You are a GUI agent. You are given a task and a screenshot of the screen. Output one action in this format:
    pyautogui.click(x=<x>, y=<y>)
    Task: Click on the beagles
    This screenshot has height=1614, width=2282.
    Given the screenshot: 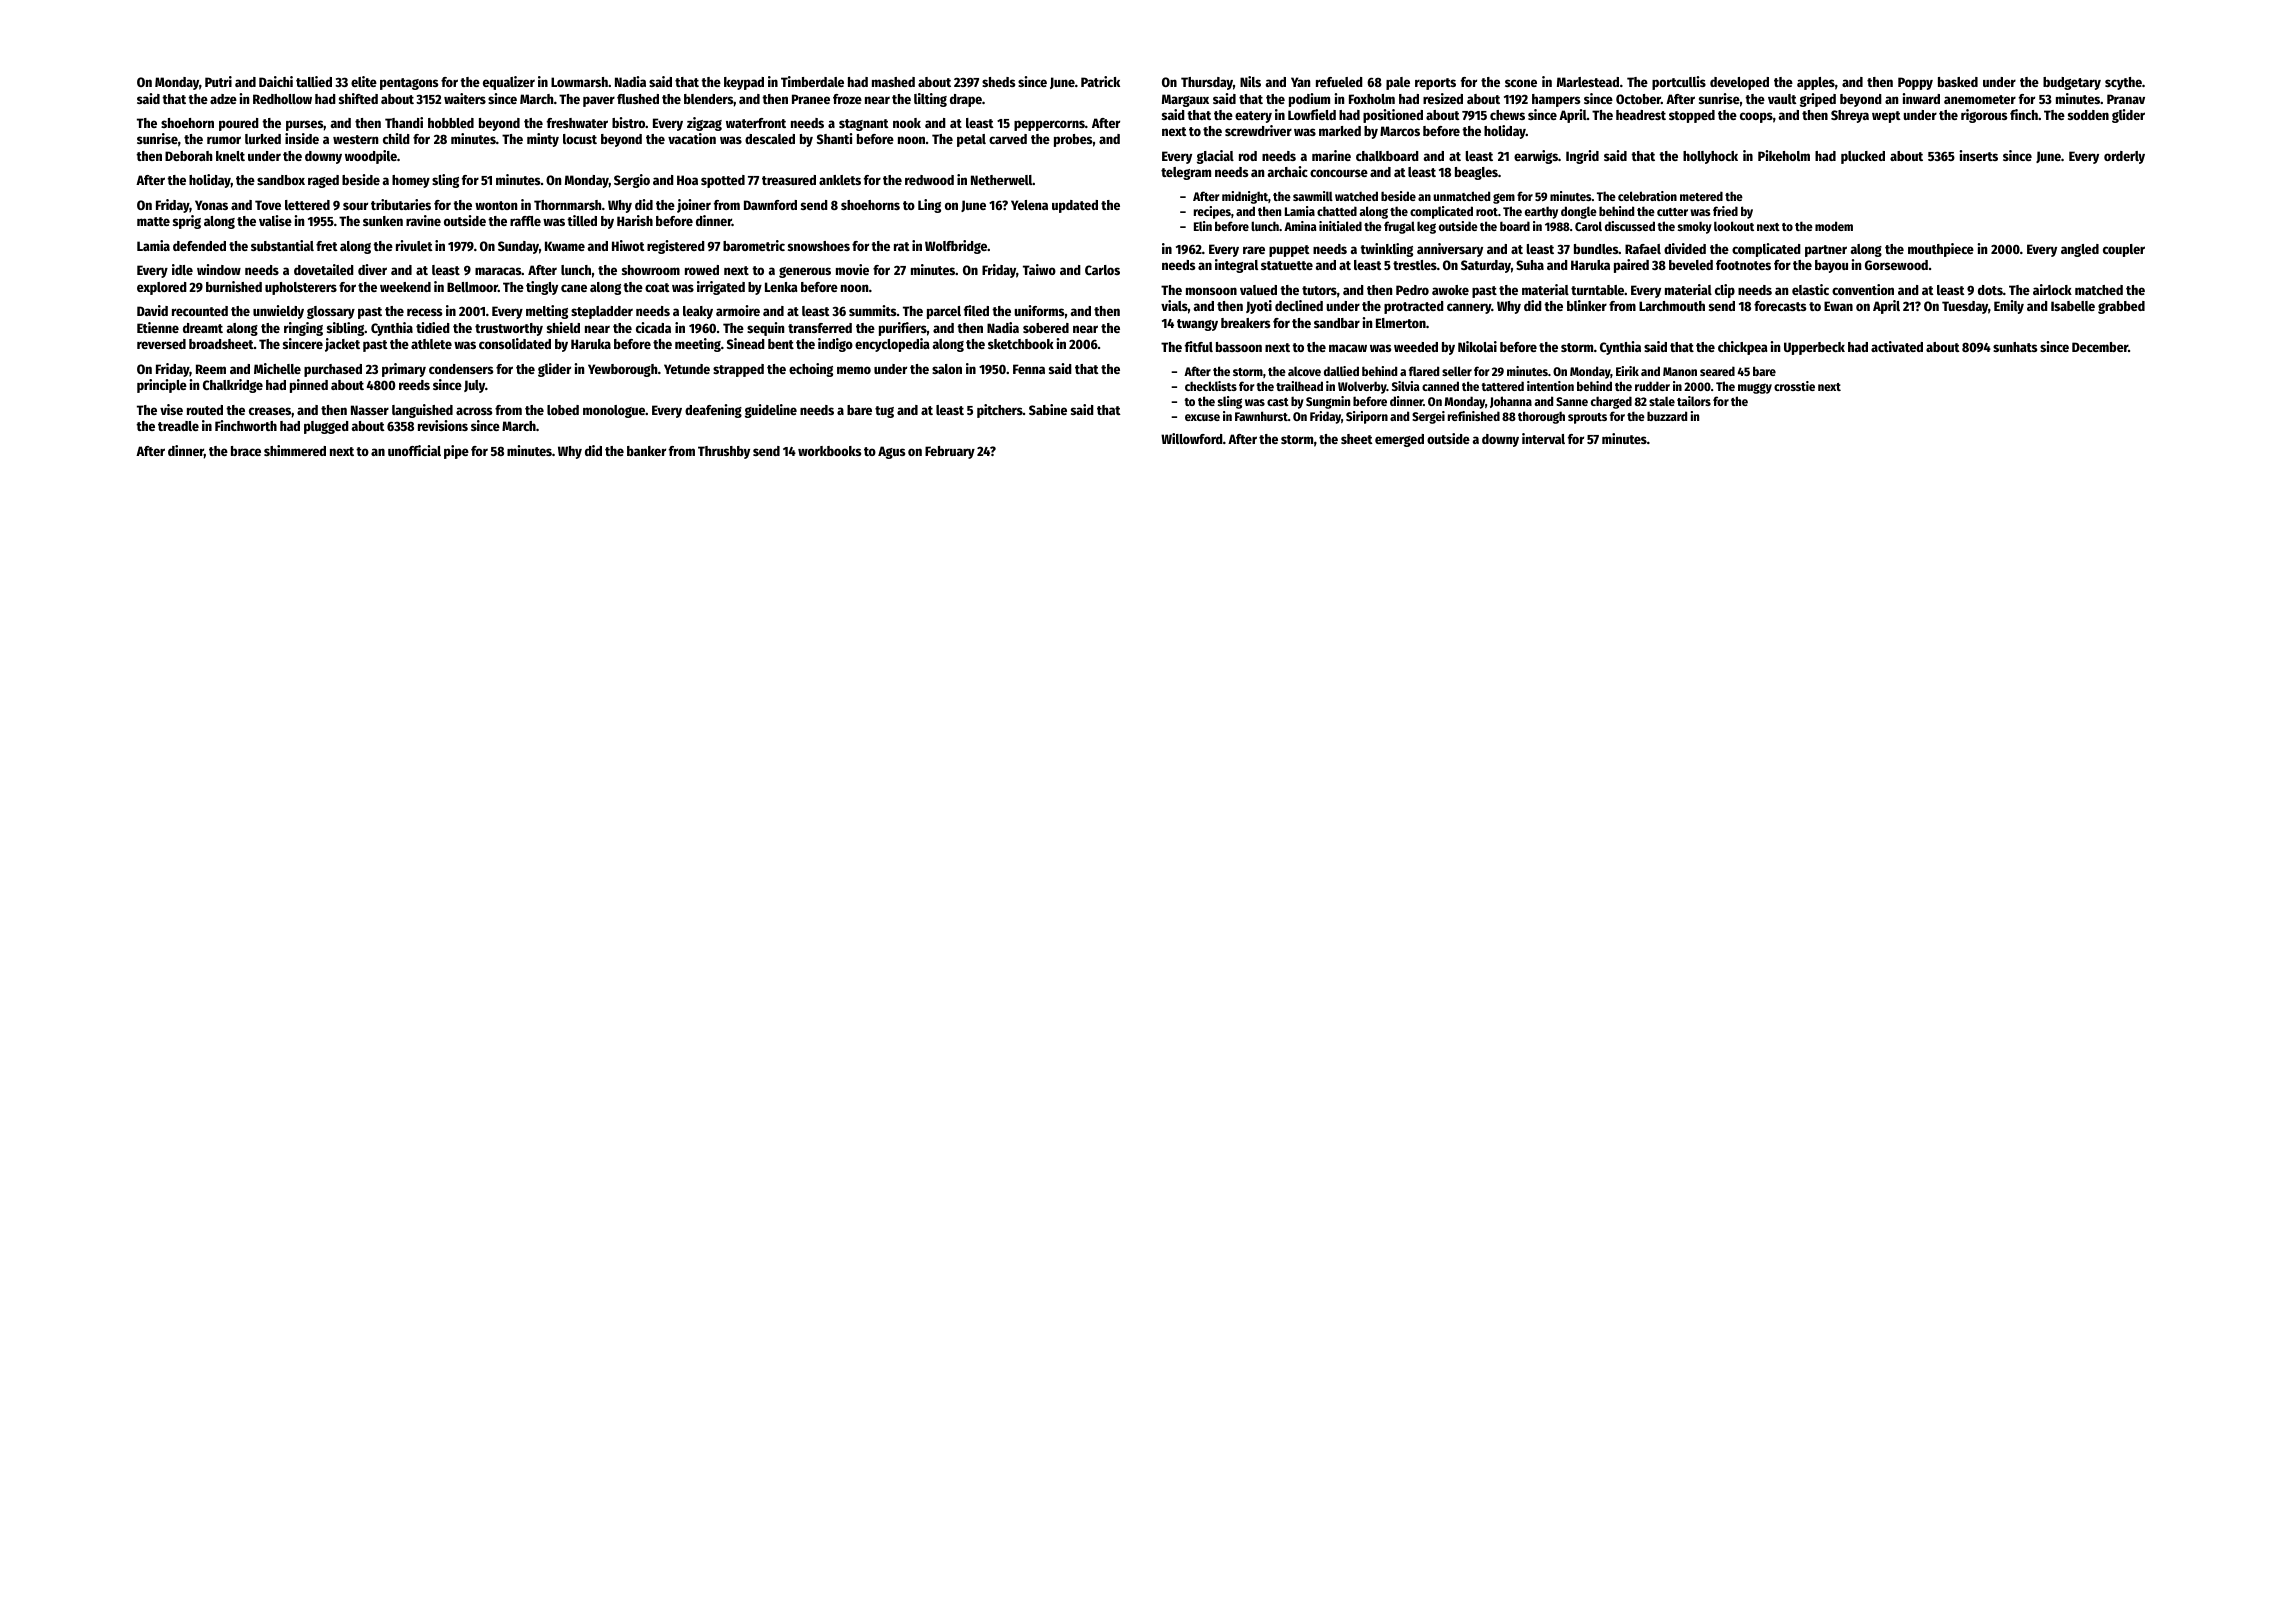 What is the action you would take?
    pyautogui.click(x=1476, y=173)
